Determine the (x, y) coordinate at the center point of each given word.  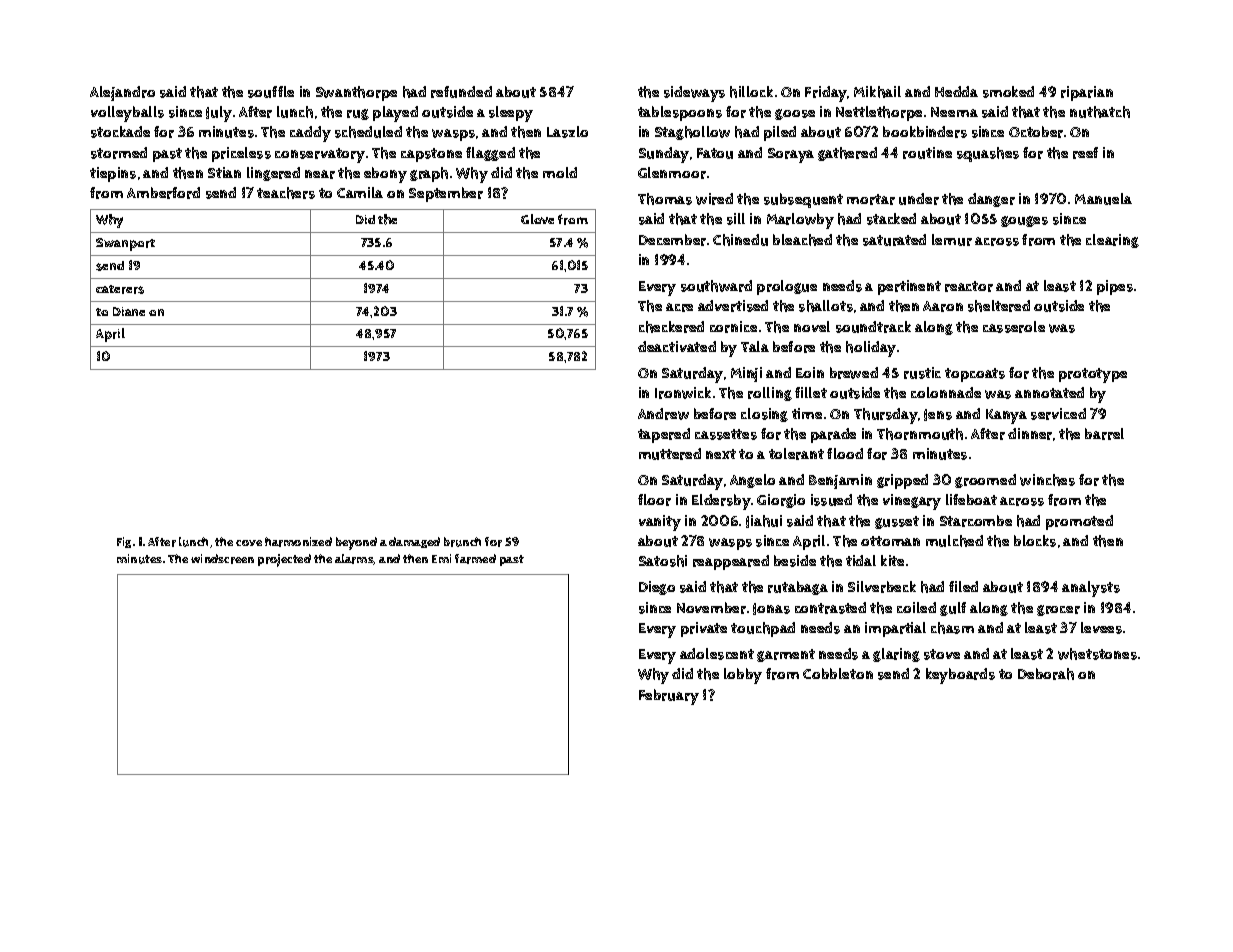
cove (249, 543)
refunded (461, 92)
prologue (787, 287)
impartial (895, 629)
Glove (537, 219)
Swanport (125, 244)
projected (284, 560)
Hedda (956, 91)
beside (795, 561)
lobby (743, 676)
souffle (271, 92)
